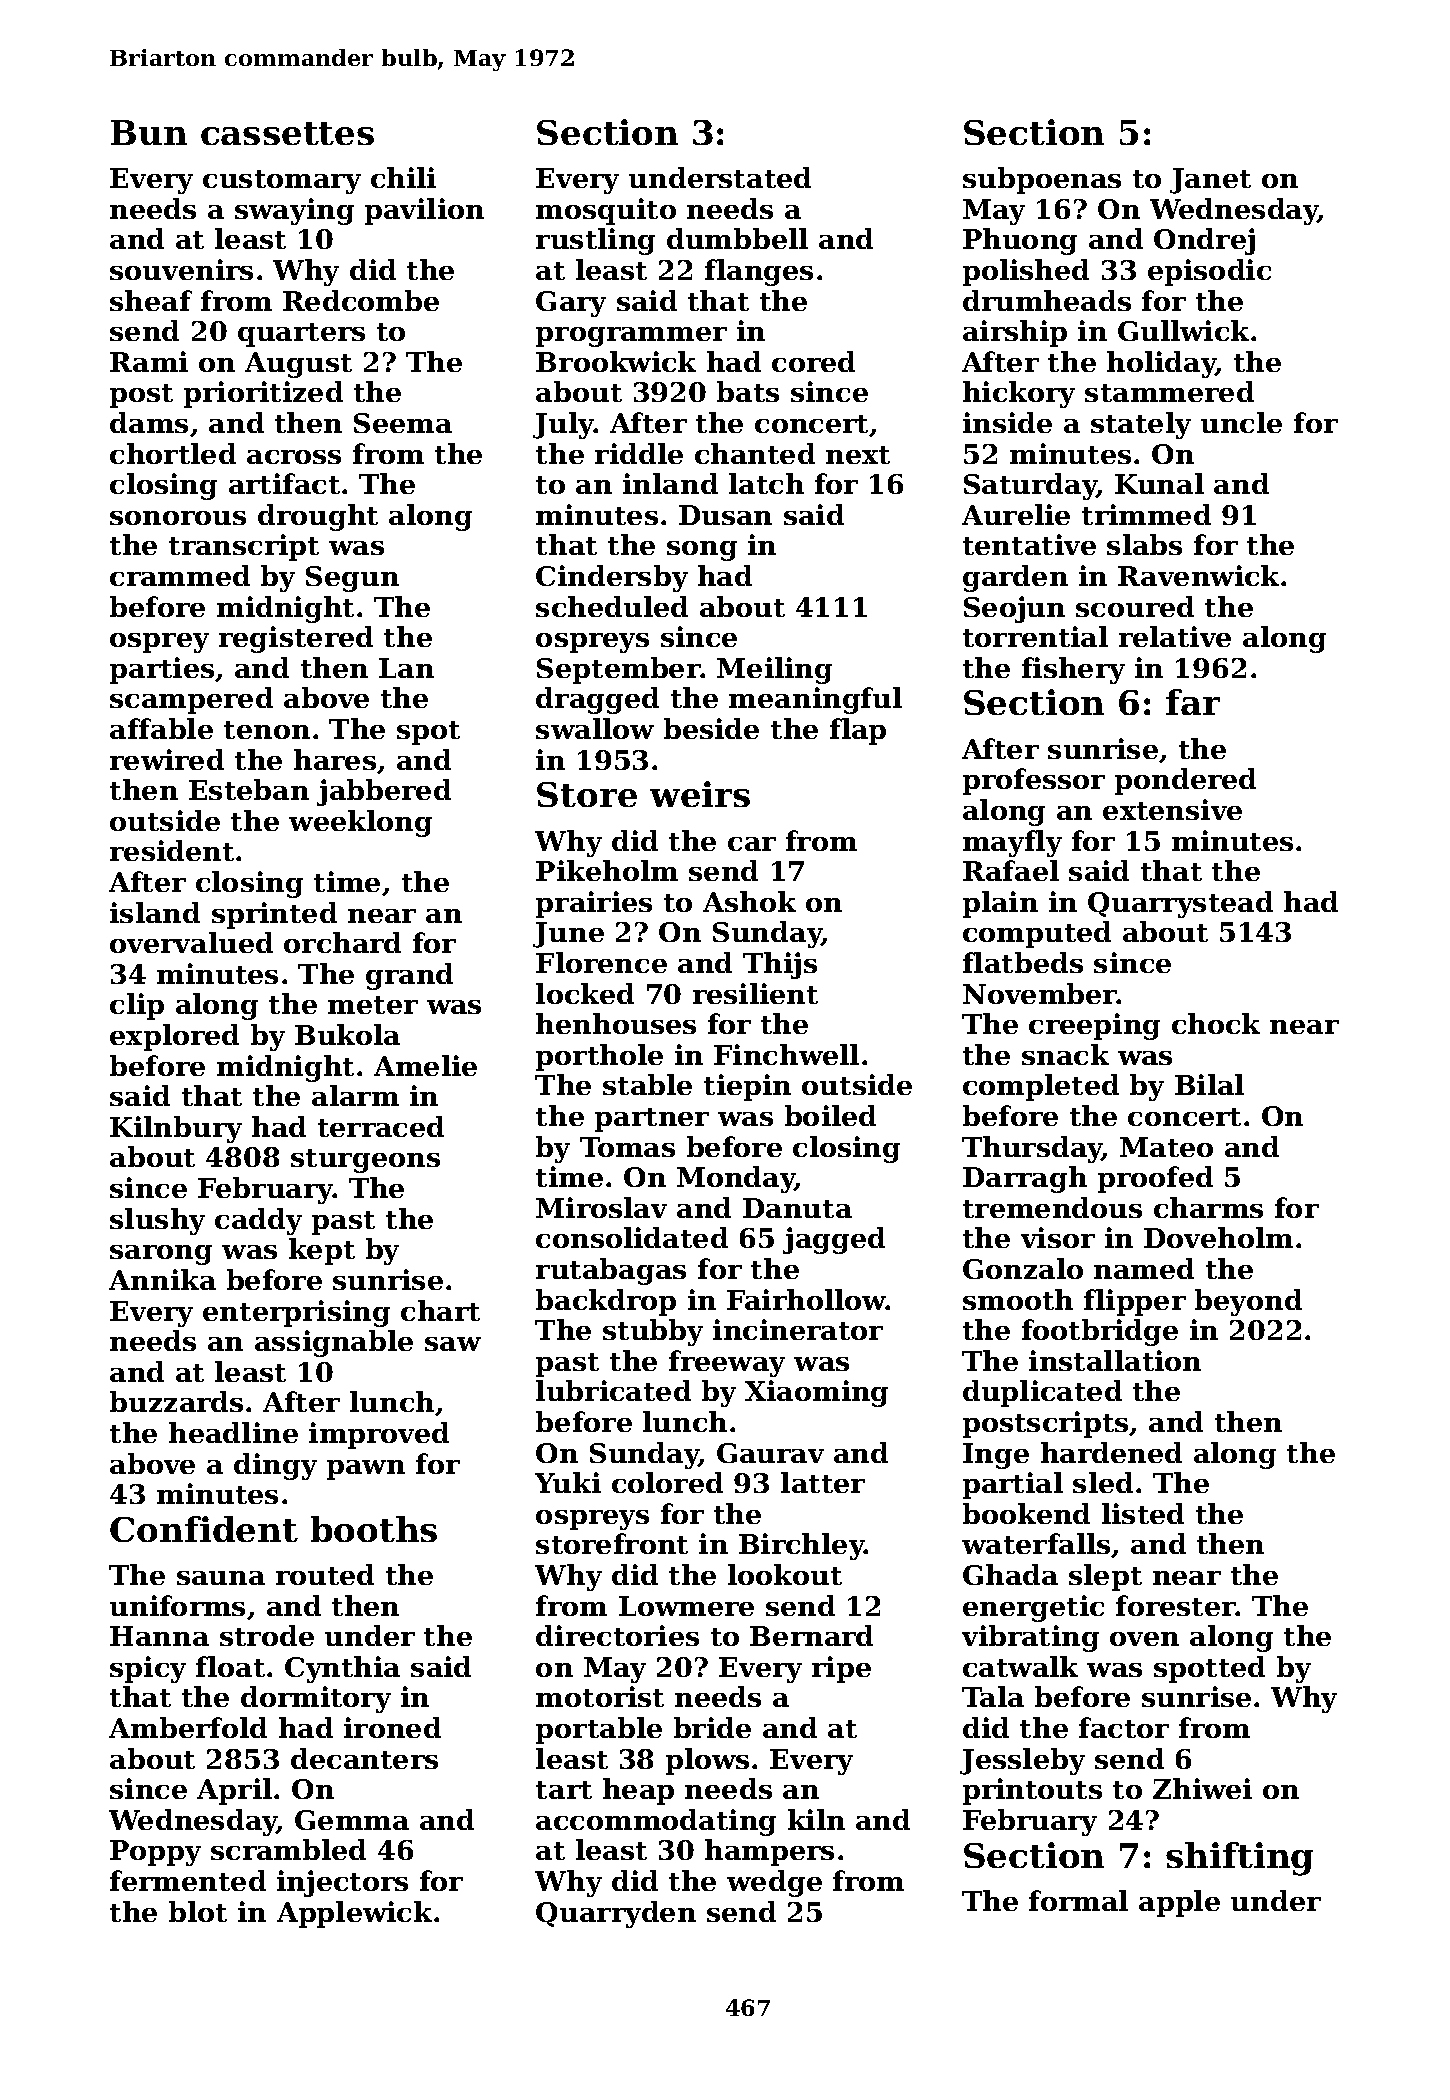 Image resolution: width=1450 pixels, height=2100 pixels. What do you see at coordinates (653, 1332) in the image?
I see `stubby` at bounding box center [653, 1332].
